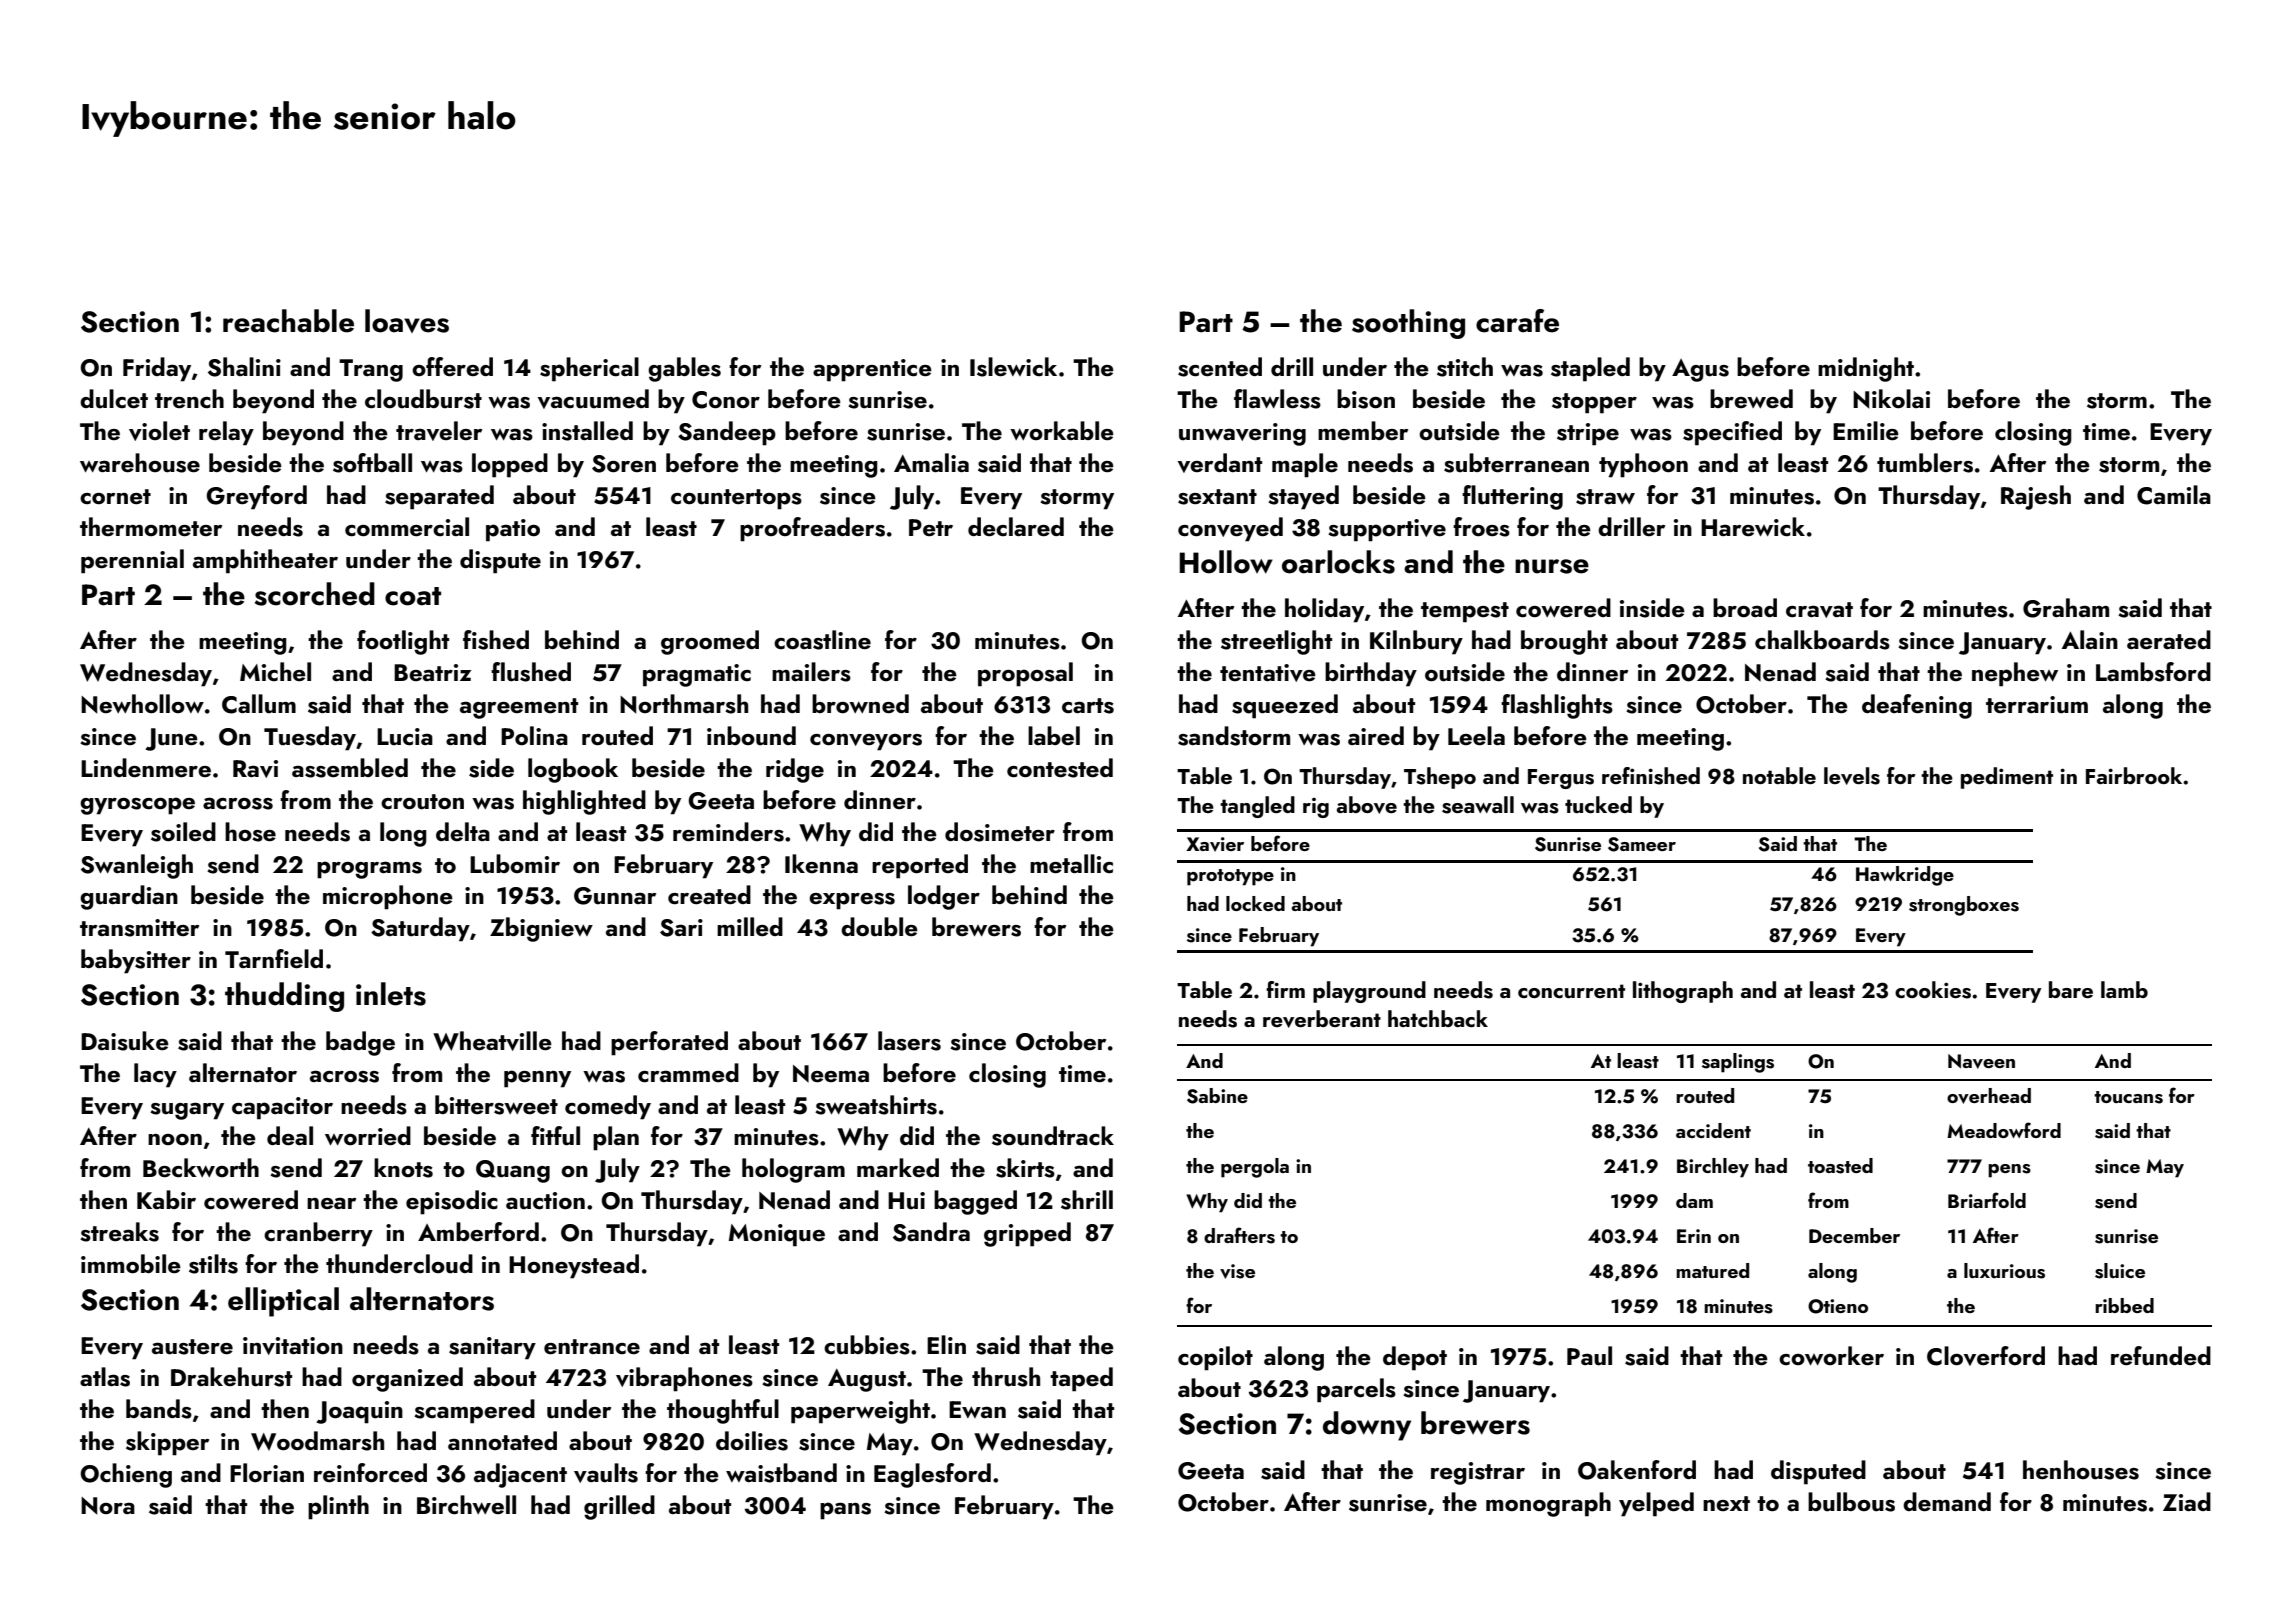 The width and height of the page is (2292, 1620). Describe the element at coordinates (1367, 1426) in the page. I see `downy` at that location.
